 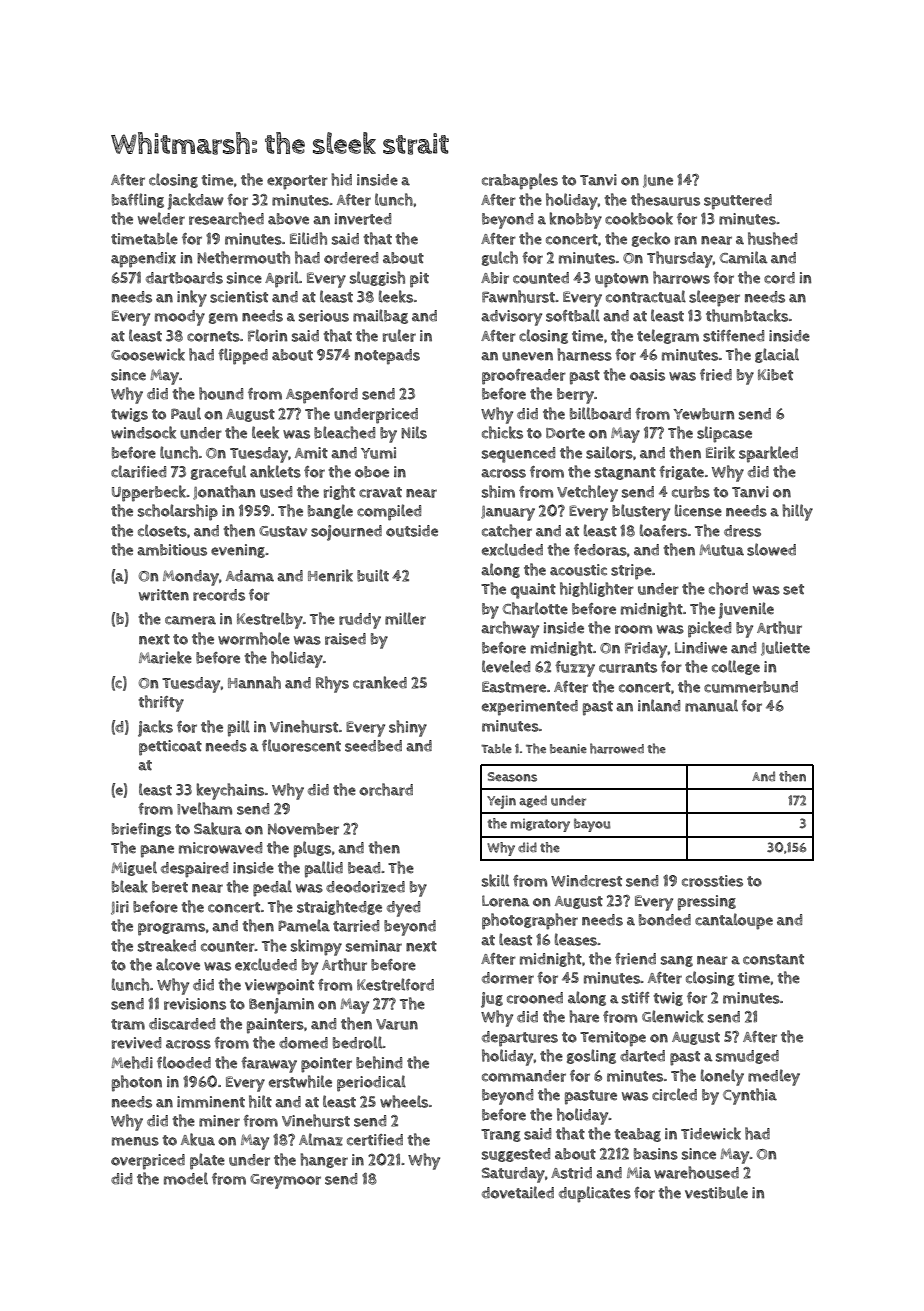 I want to click on crabapples, so click(x=520, y=181).
